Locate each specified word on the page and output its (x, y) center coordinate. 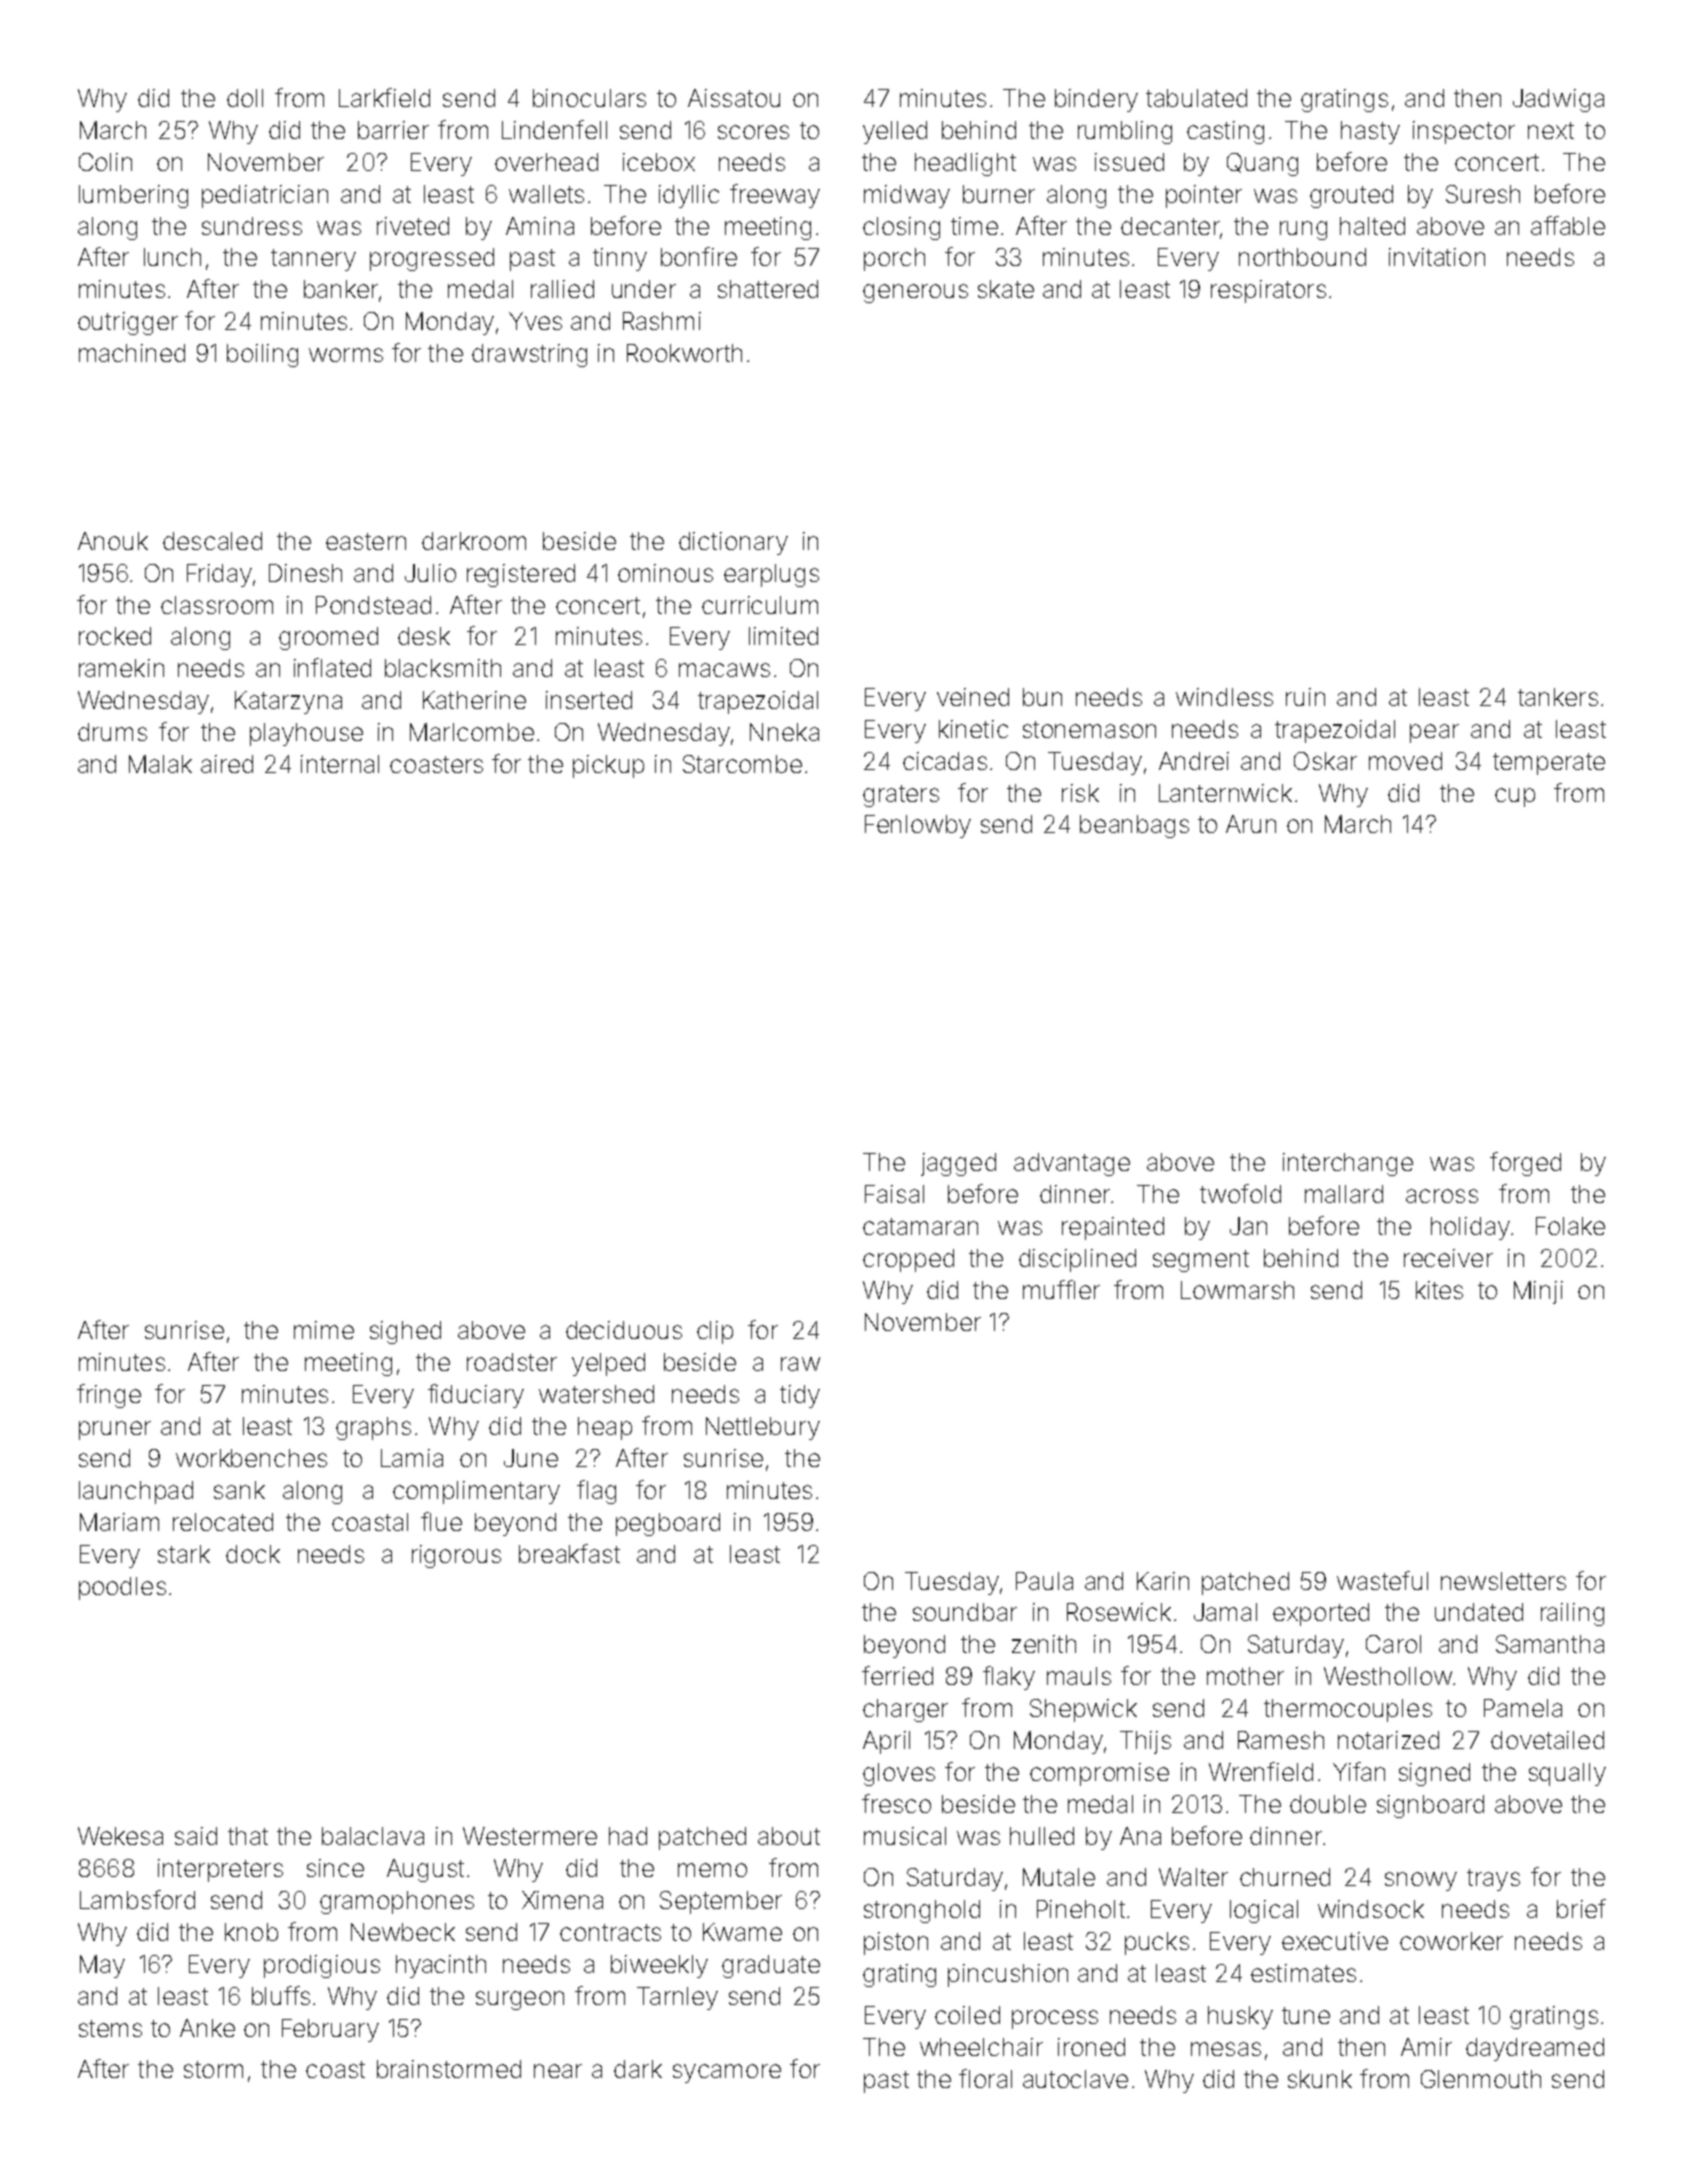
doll (245, 98)
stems (110, 2028)
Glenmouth (1481, 2079)
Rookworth (684, 353)
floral (985, 2078)
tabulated (1196, 98)
